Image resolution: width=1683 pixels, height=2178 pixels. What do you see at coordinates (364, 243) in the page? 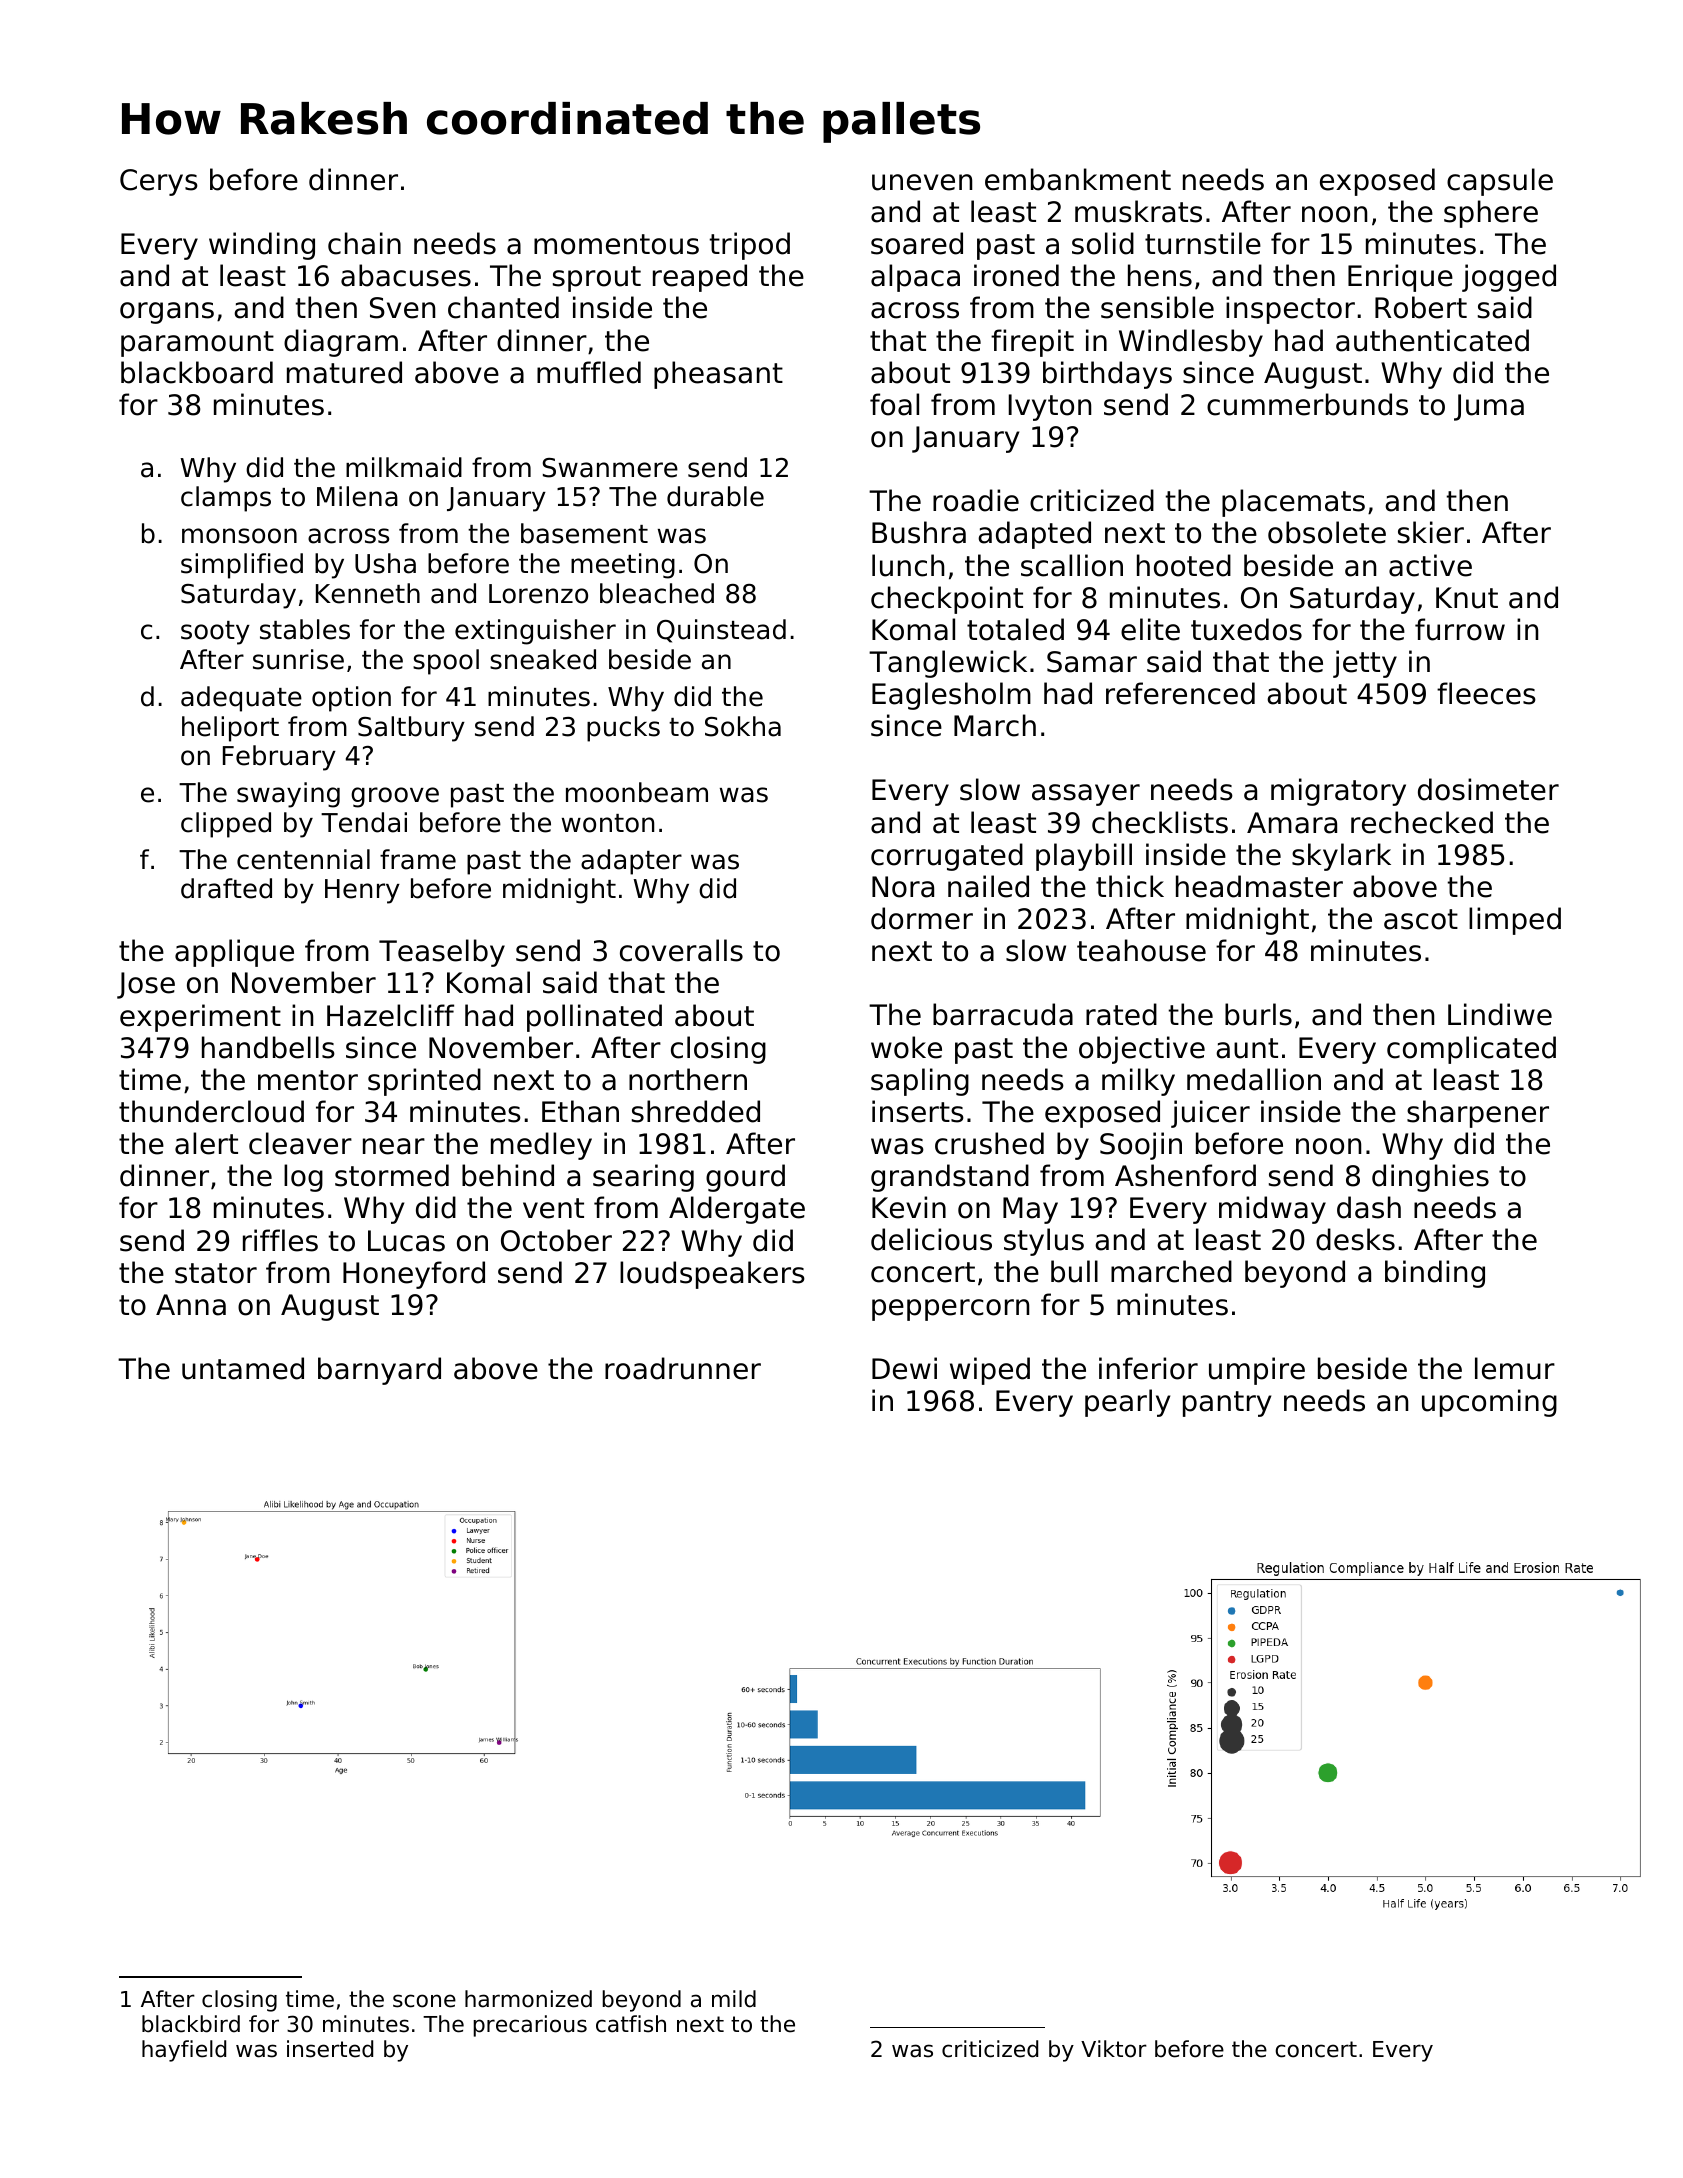
I see `chain` at bounding box center [364, 243].
